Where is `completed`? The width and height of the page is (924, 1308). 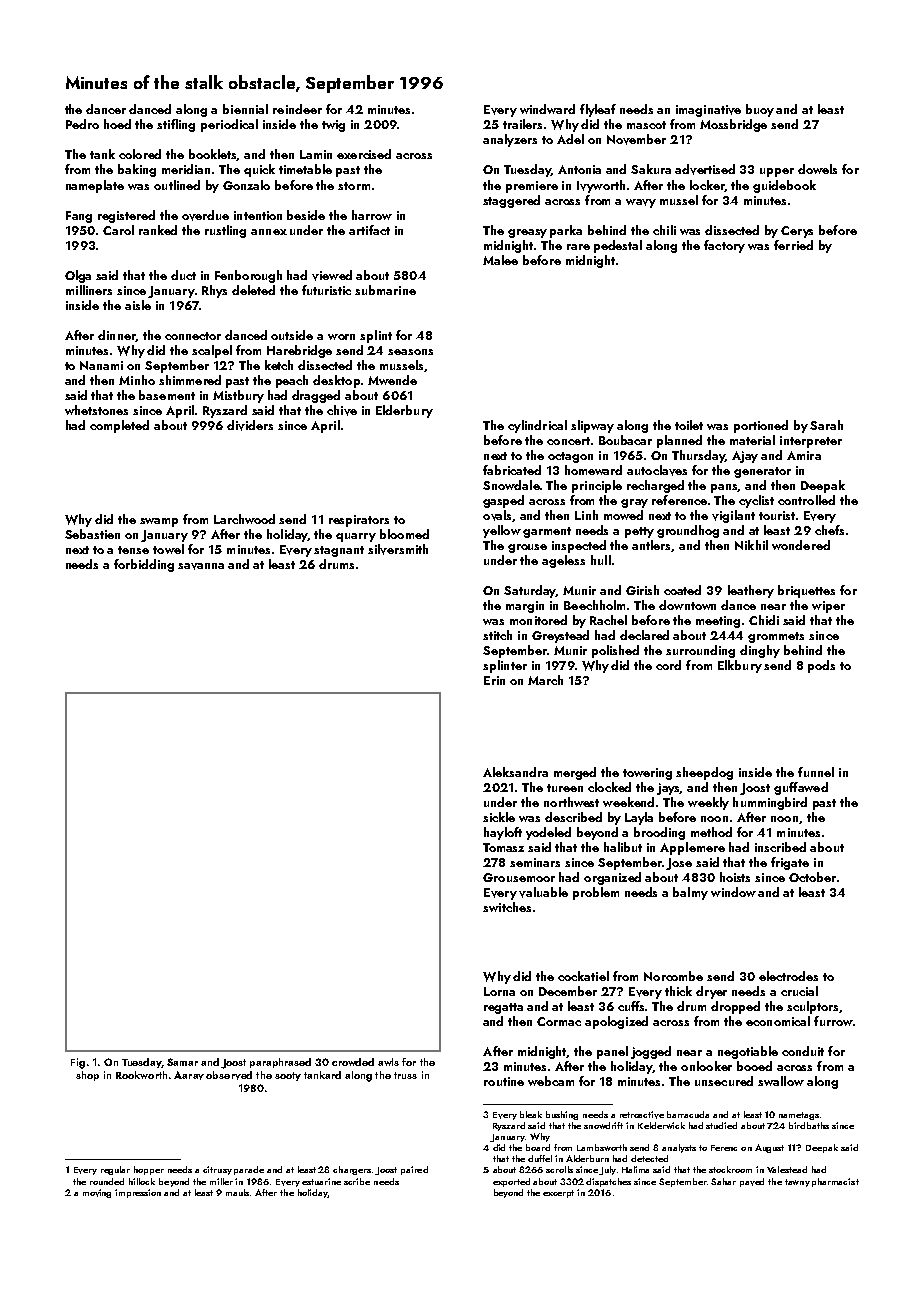
completed is located at coordinates (119, 426).
